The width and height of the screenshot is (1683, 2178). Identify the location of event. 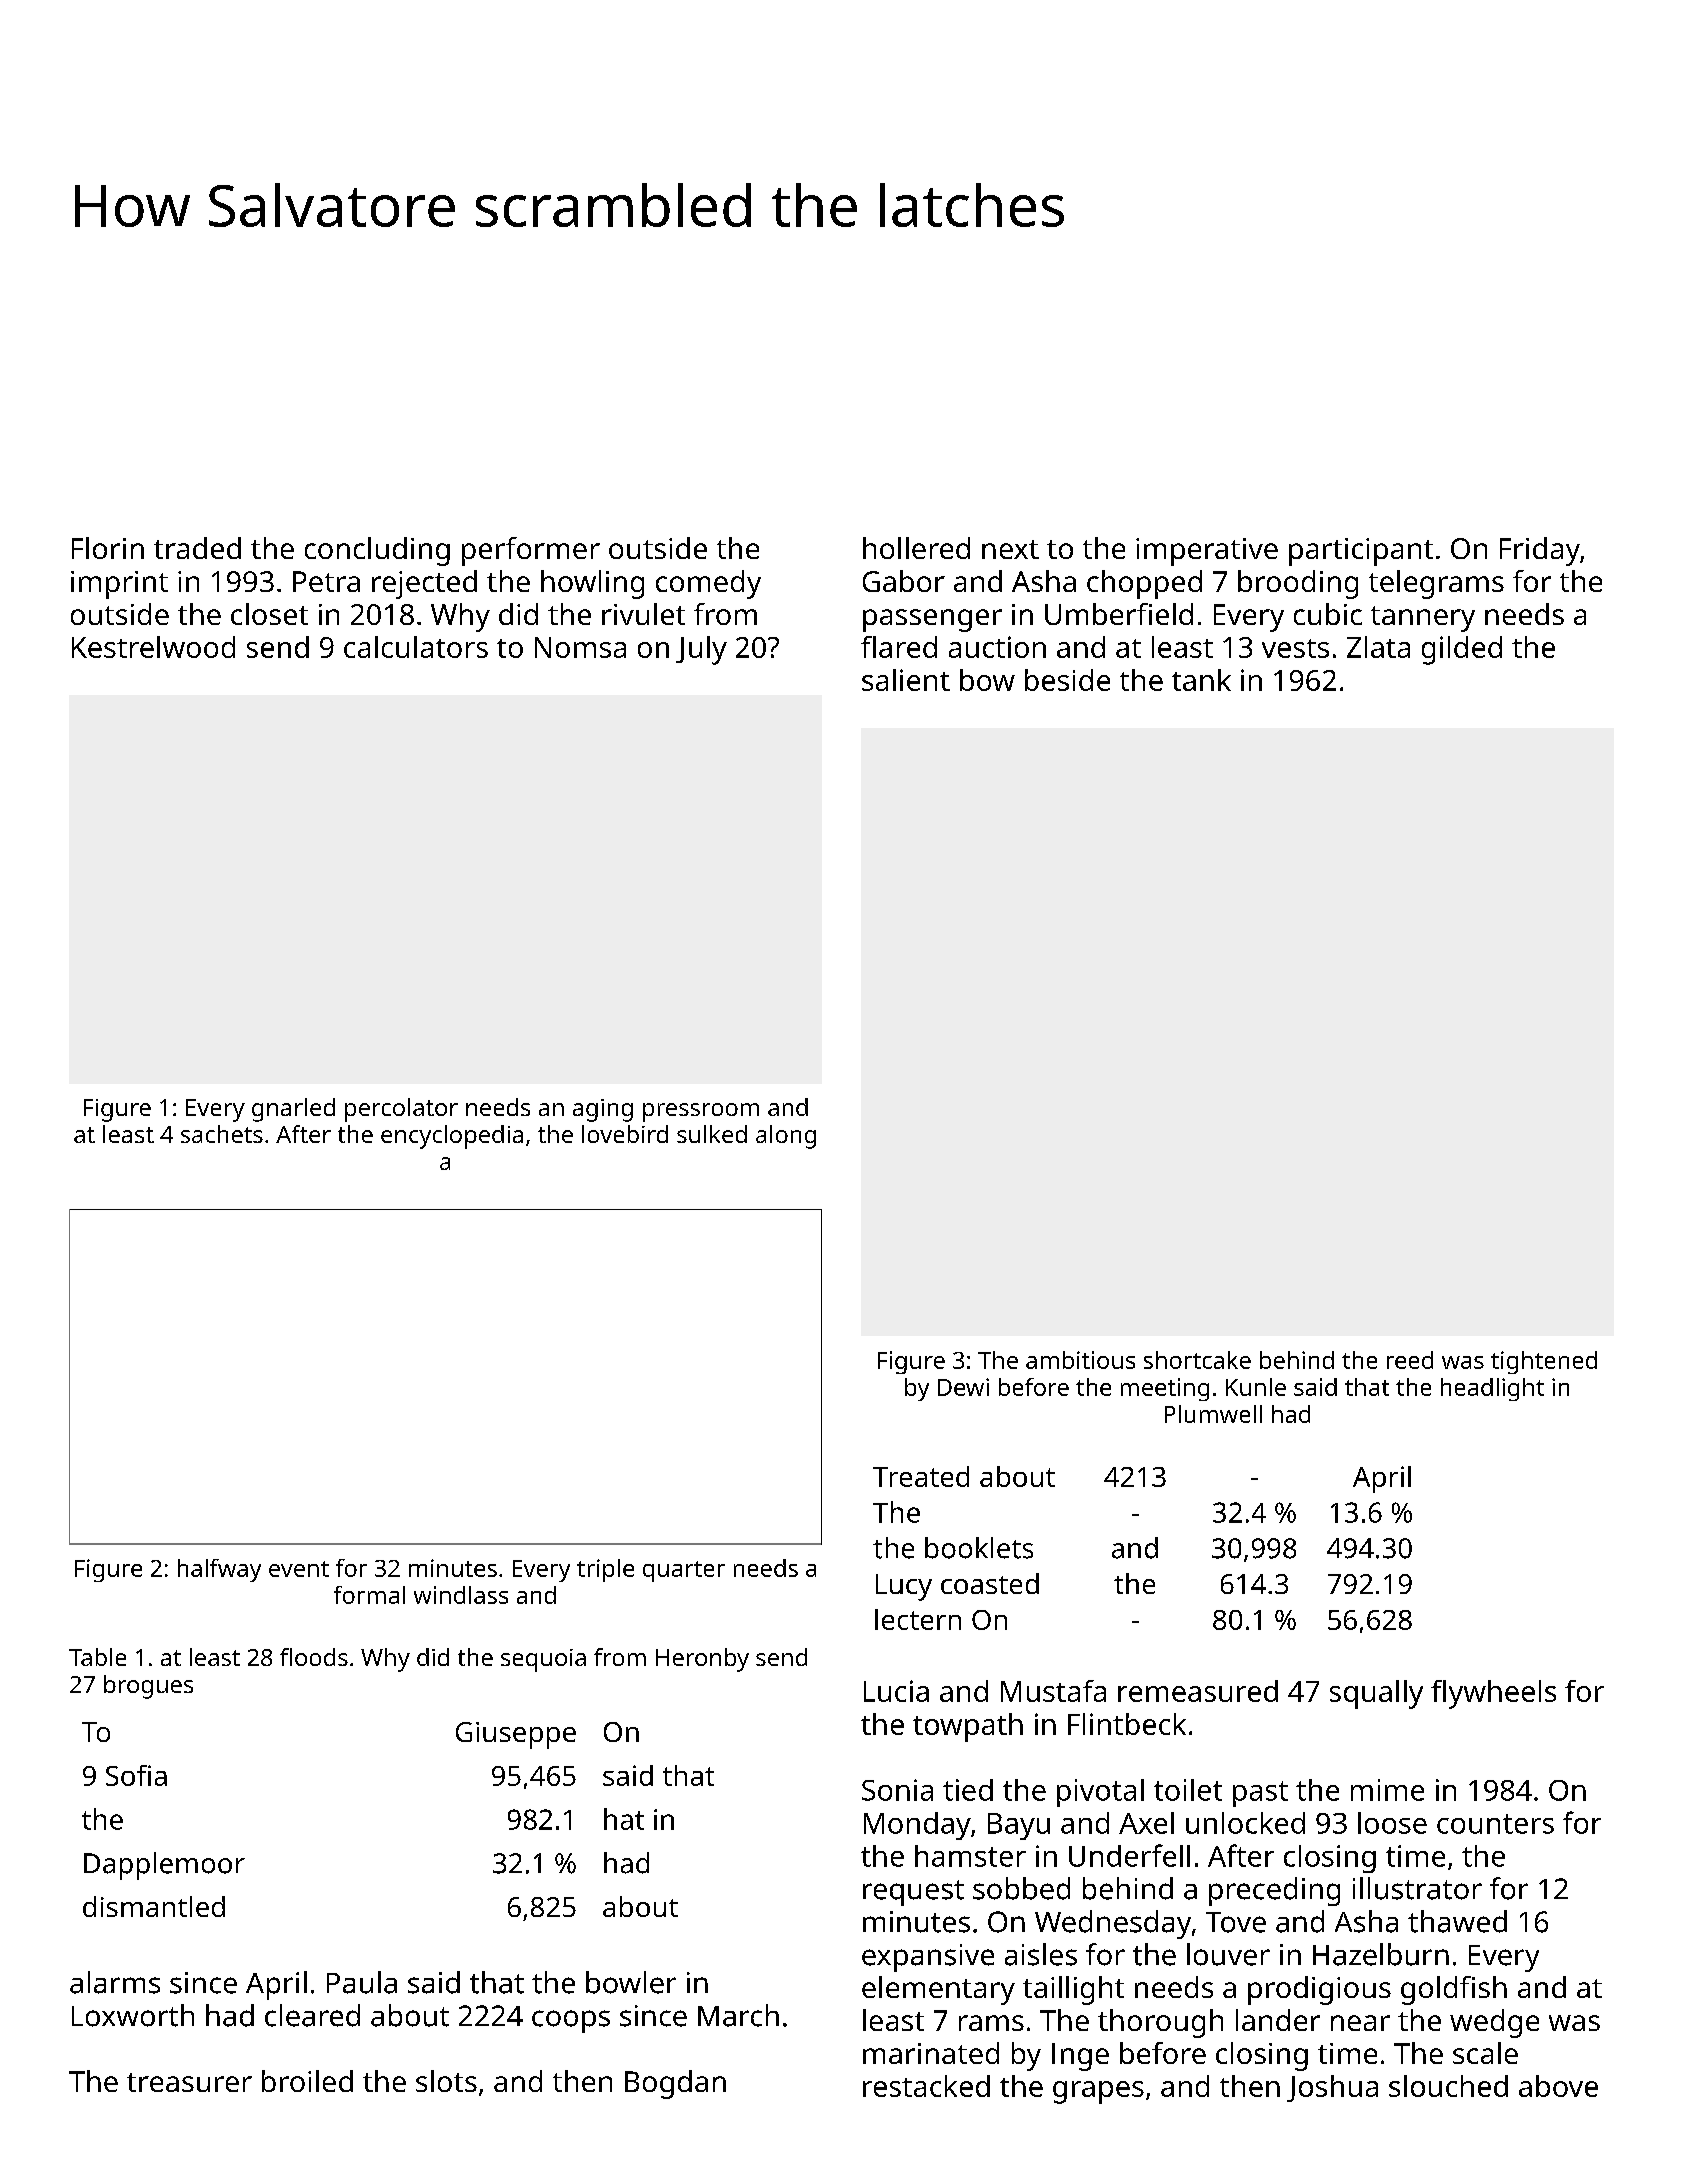
(299, 1569).
